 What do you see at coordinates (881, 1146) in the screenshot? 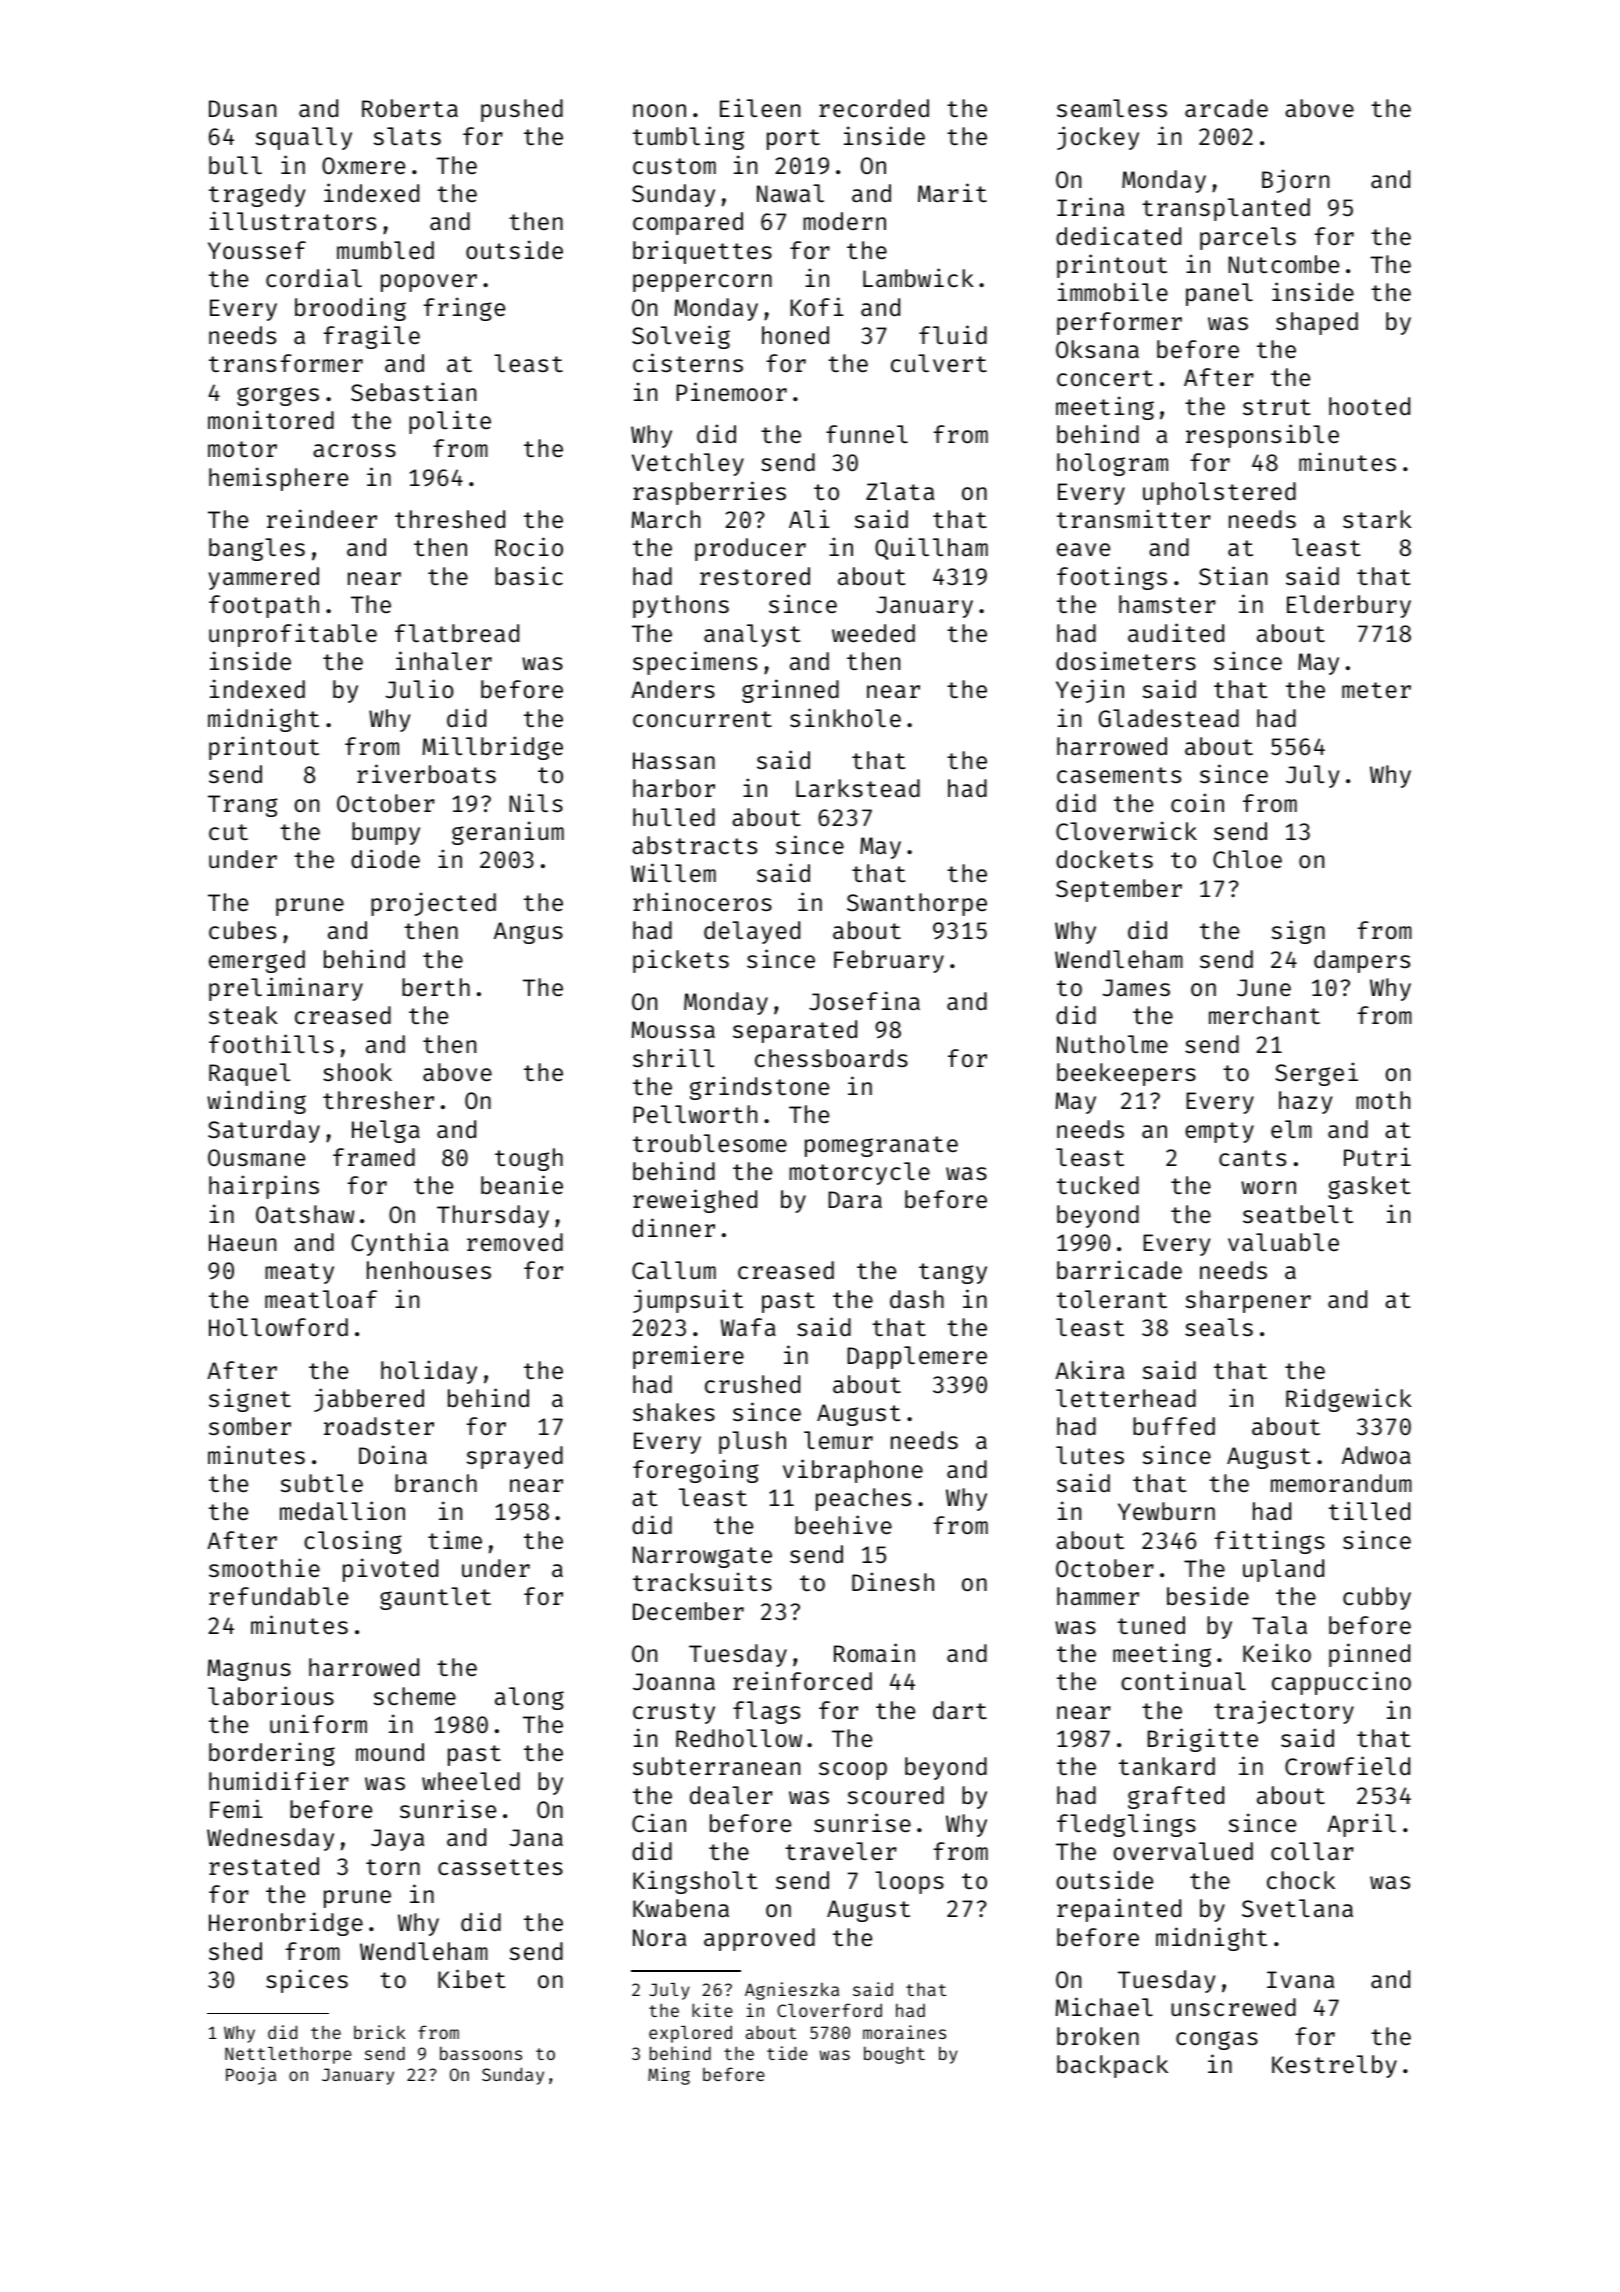
I see `pomegranate` at bounding box center [881, 1146].
